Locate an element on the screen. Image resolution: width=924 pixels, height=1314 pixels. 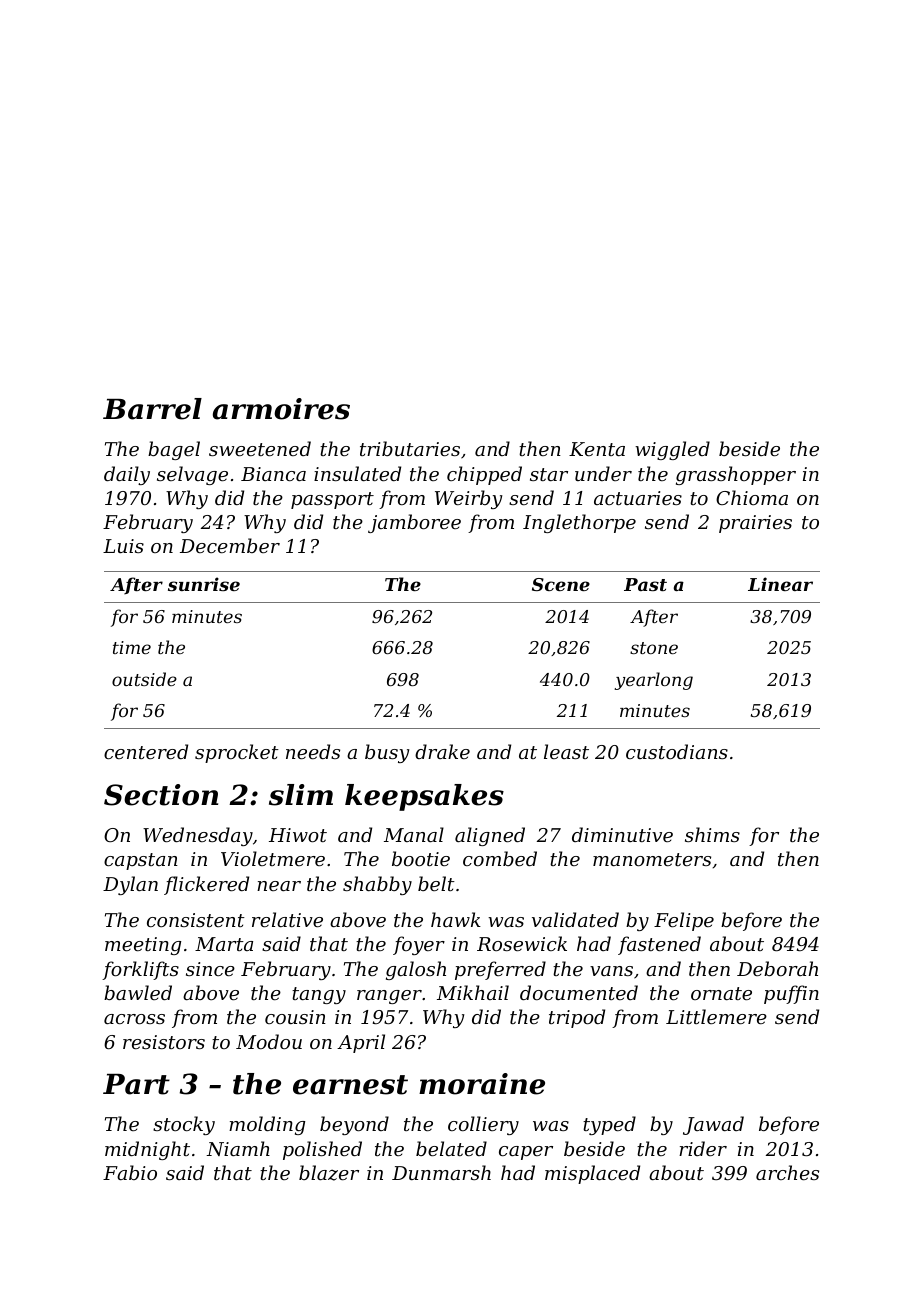
yearlong is located at coordinates (654, 681).
